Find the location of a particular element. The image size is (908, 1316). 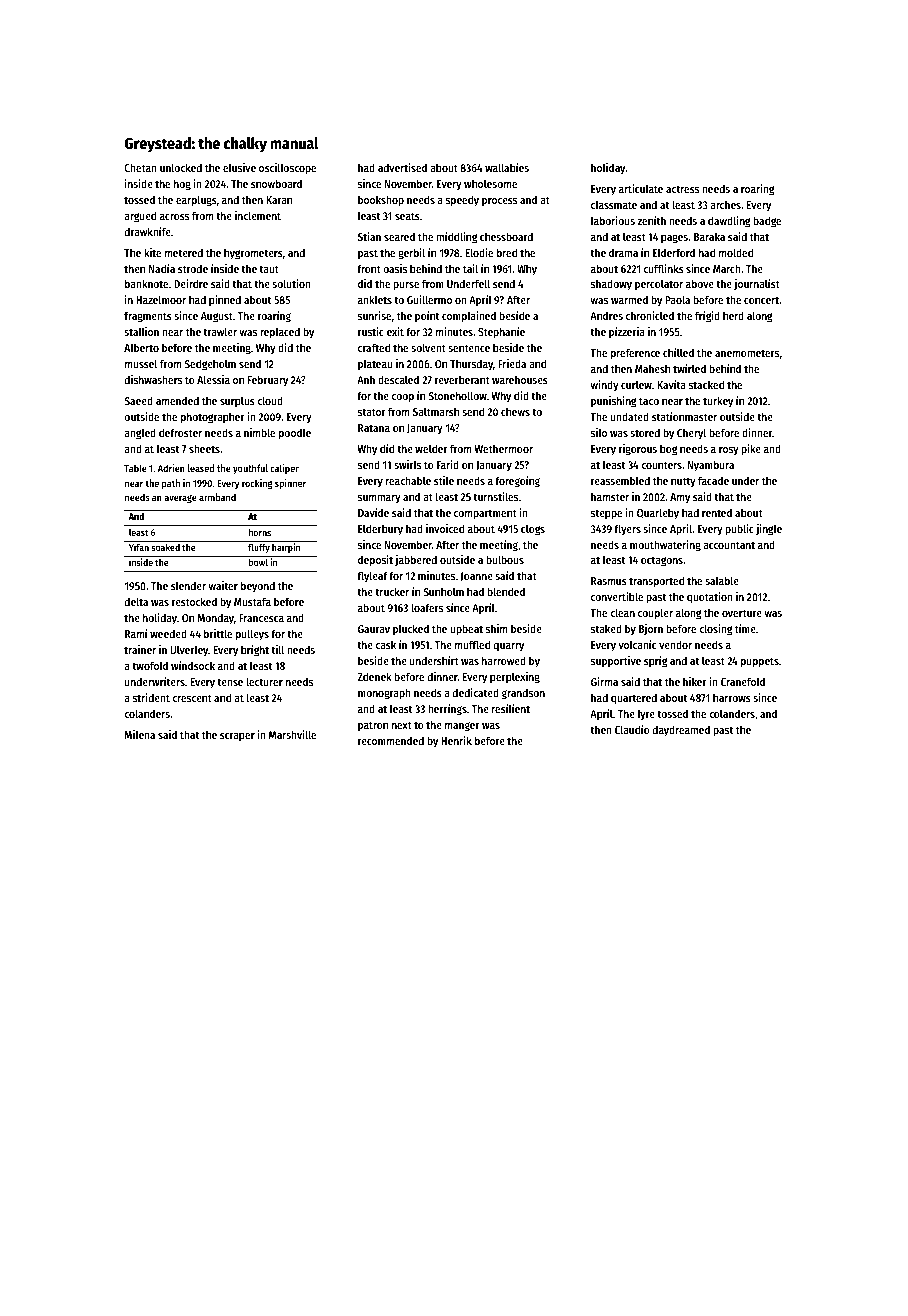

upbeat is located at coordinates (466, 630).
